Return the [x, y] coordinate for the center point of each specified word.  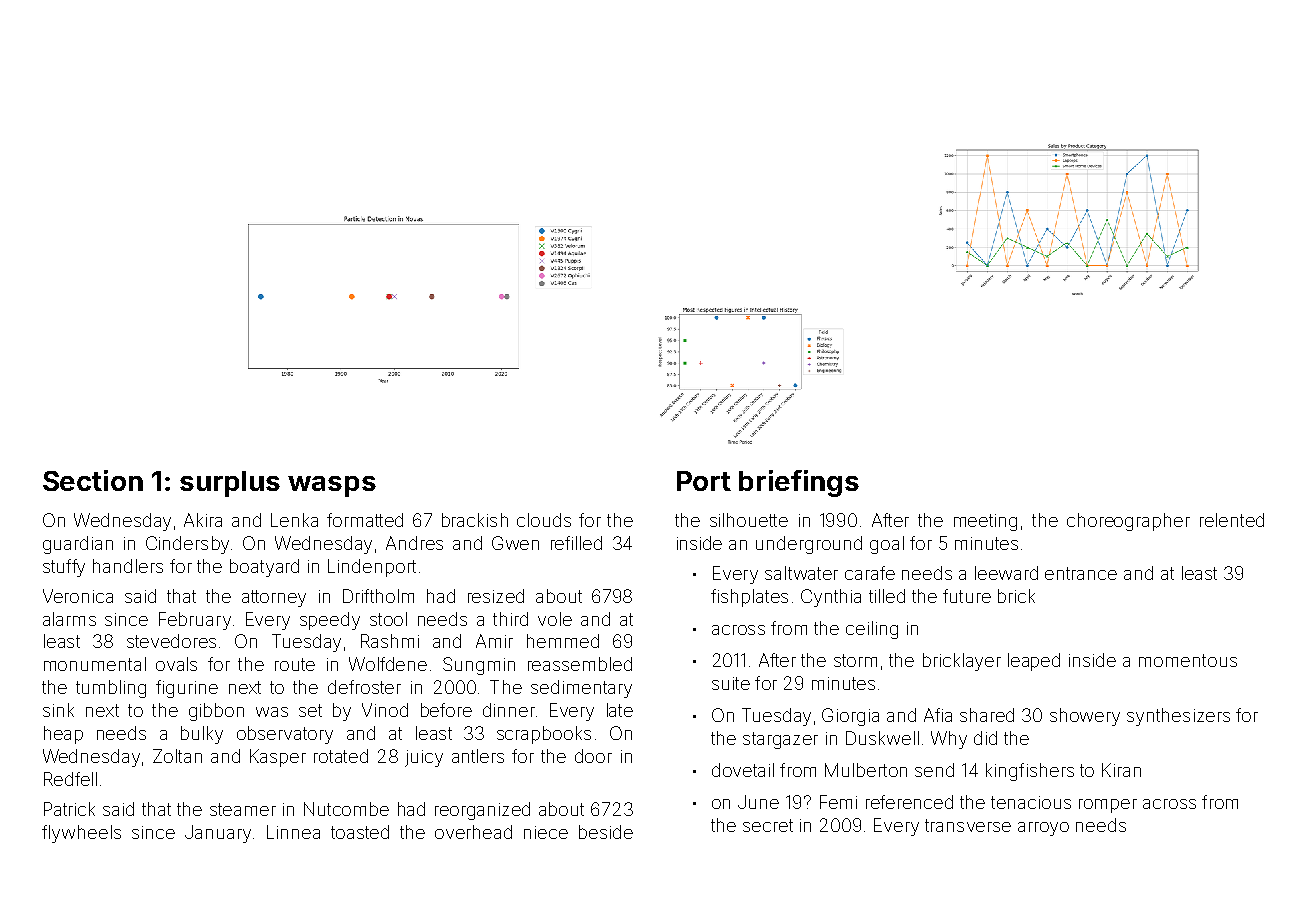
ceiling [872, 630]
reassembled [580, 664]
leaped [1034, 662]
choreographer [1128, 522]
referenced [909, 802]
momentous [1188, 660]
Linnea [293, 832]
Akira [203, 520]
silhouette [749, 520]
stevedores [171, 641]
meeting [985, 522]
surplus [230, 484]
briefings [799, 483]
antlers [478, 756]
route [295, 664]
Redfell [70, 779]
